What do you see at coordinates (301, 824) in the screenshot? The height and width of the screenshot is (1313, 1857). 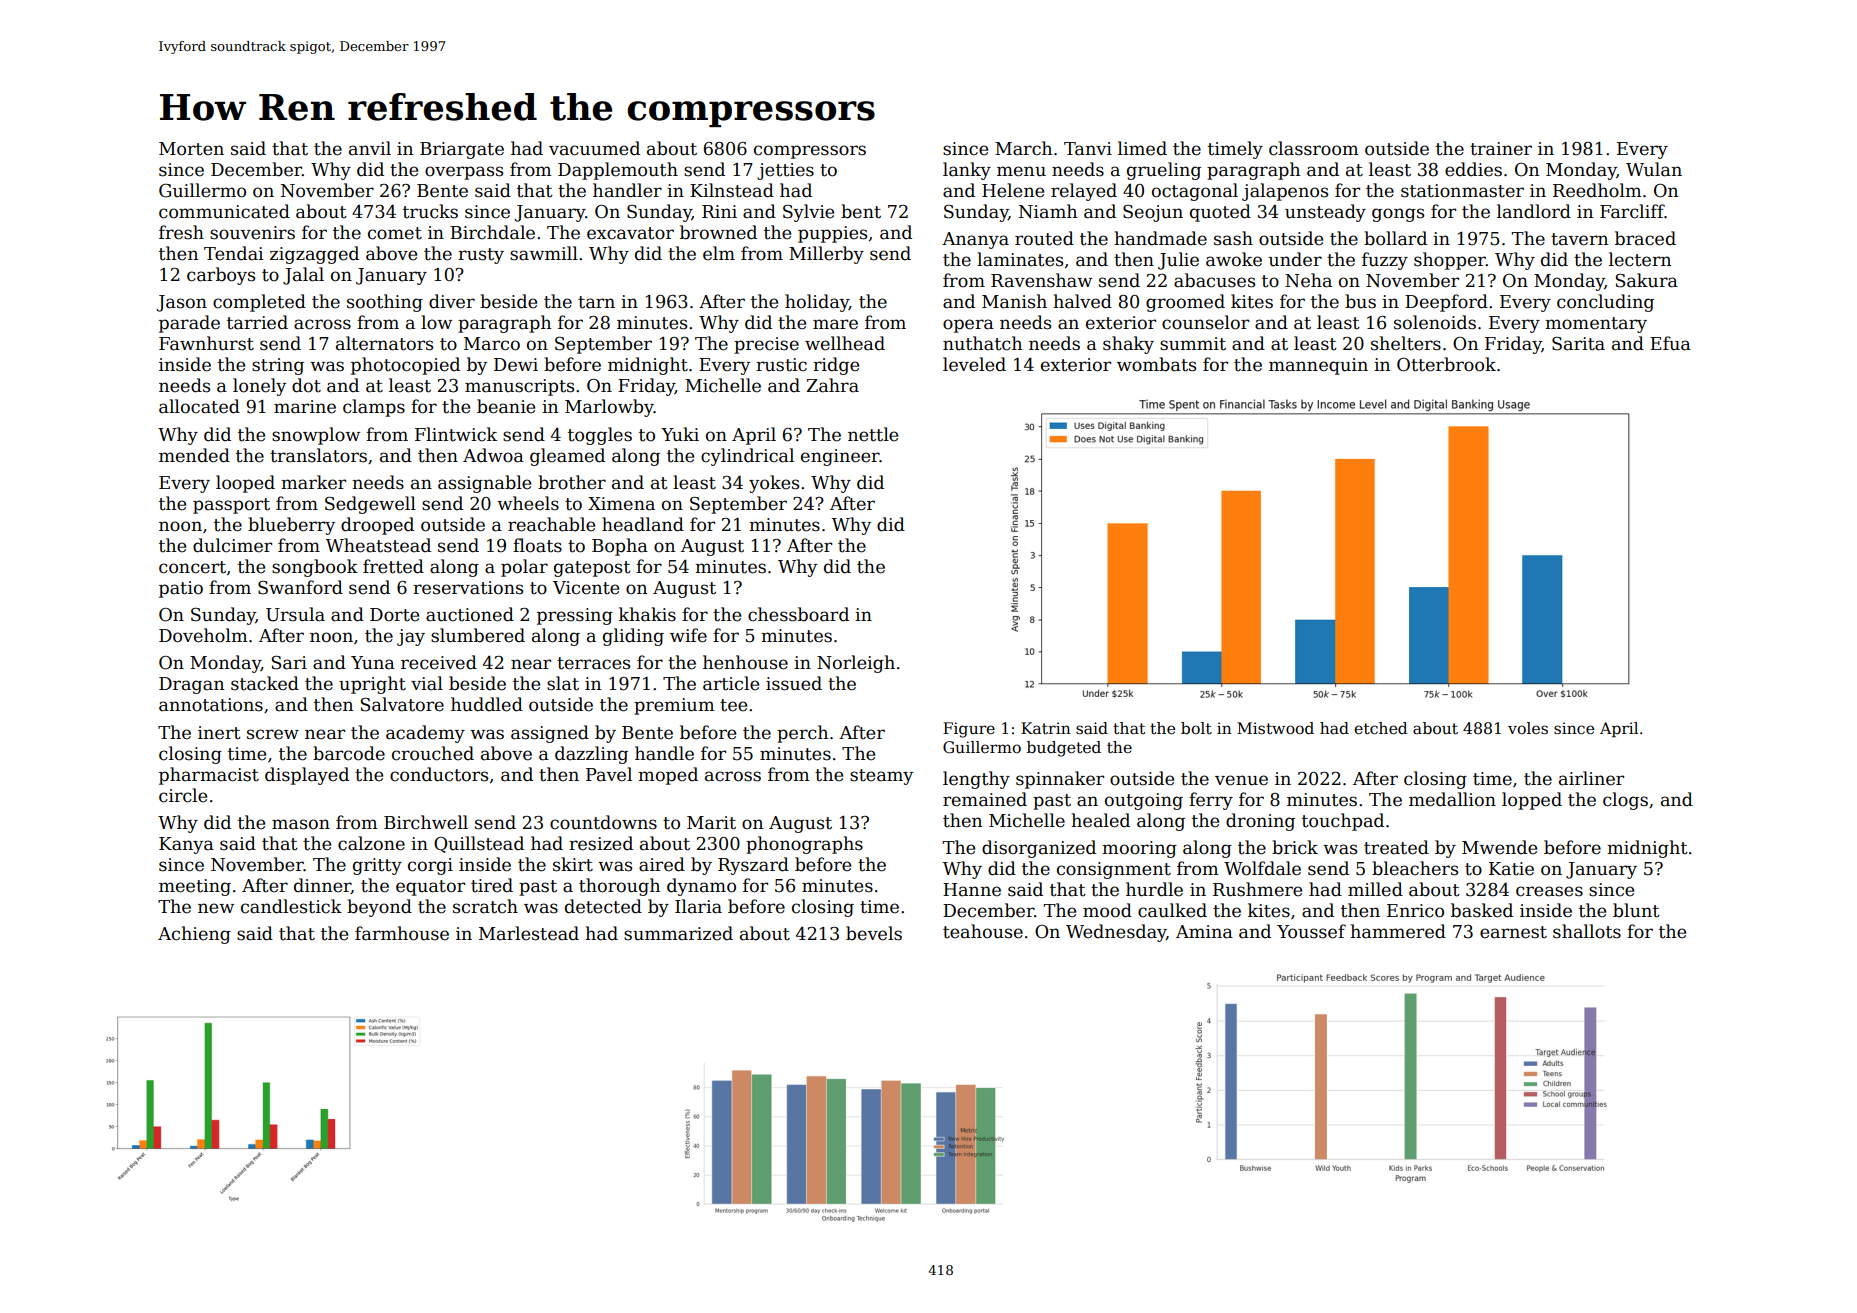 I see `mason` at bounding box center [301, 824].
